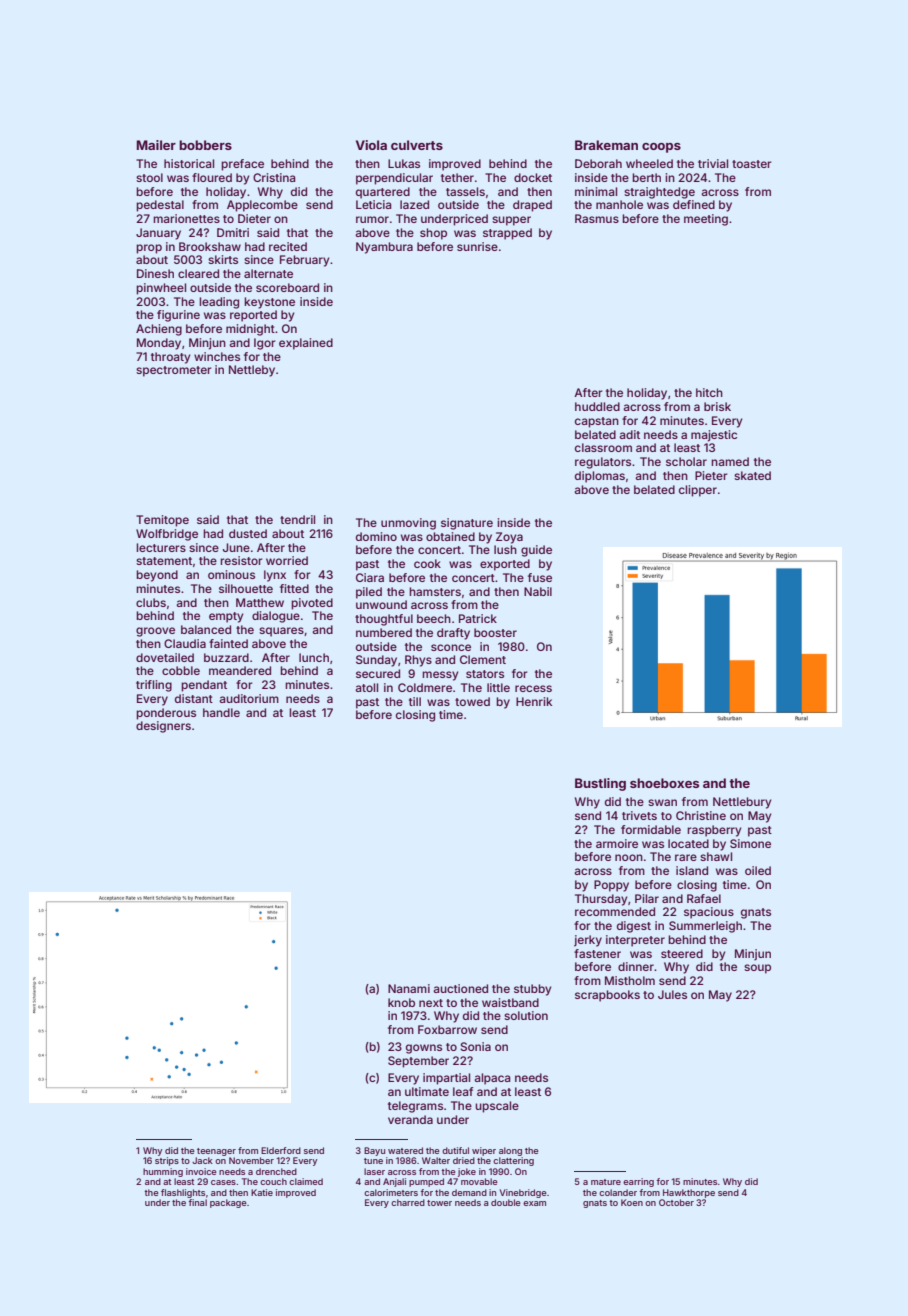 The width and height of the screenshot is (908, 1316). What do you see at coordinates (714, 831) in the screenshot?
I see `raspberry` at bounding box center [714, 831].
